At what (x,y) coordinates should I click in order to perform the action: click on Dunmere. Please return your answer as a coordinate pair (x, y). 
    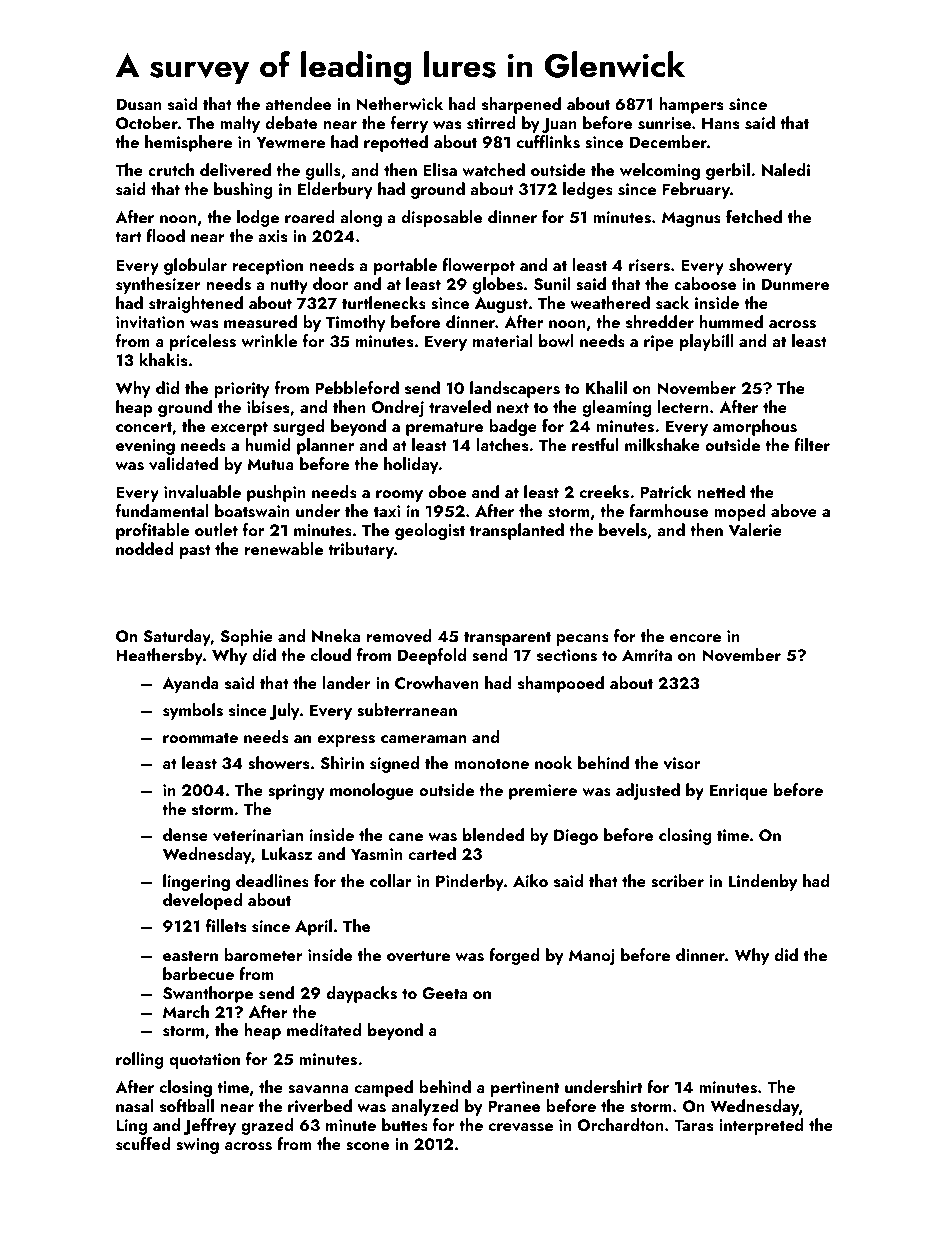
    Looking at the image, I should click on (795, 284).
